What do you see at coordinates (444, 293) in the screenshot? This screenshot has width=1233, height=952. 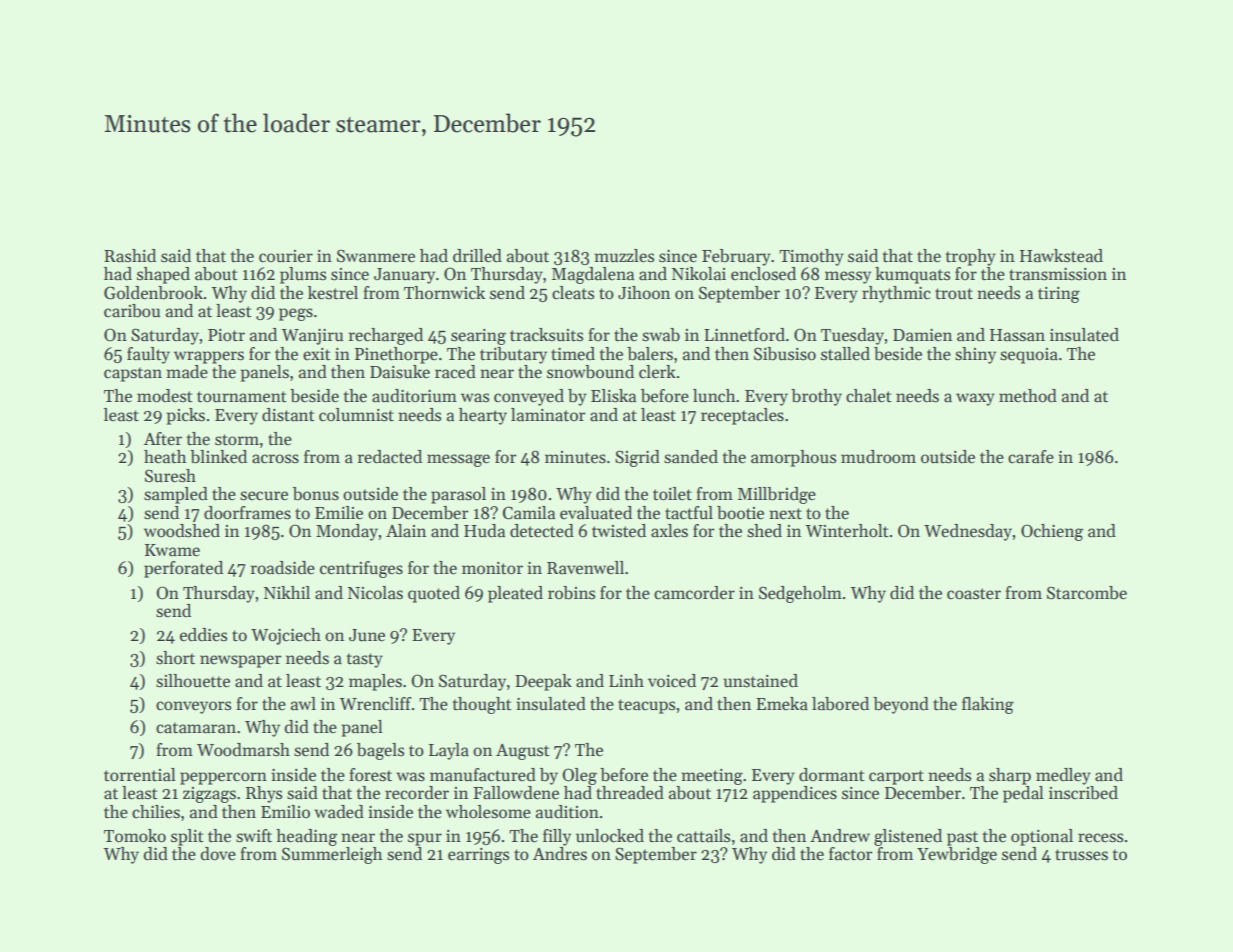 I see `Thornwick` at bounding box center [444, 293].
